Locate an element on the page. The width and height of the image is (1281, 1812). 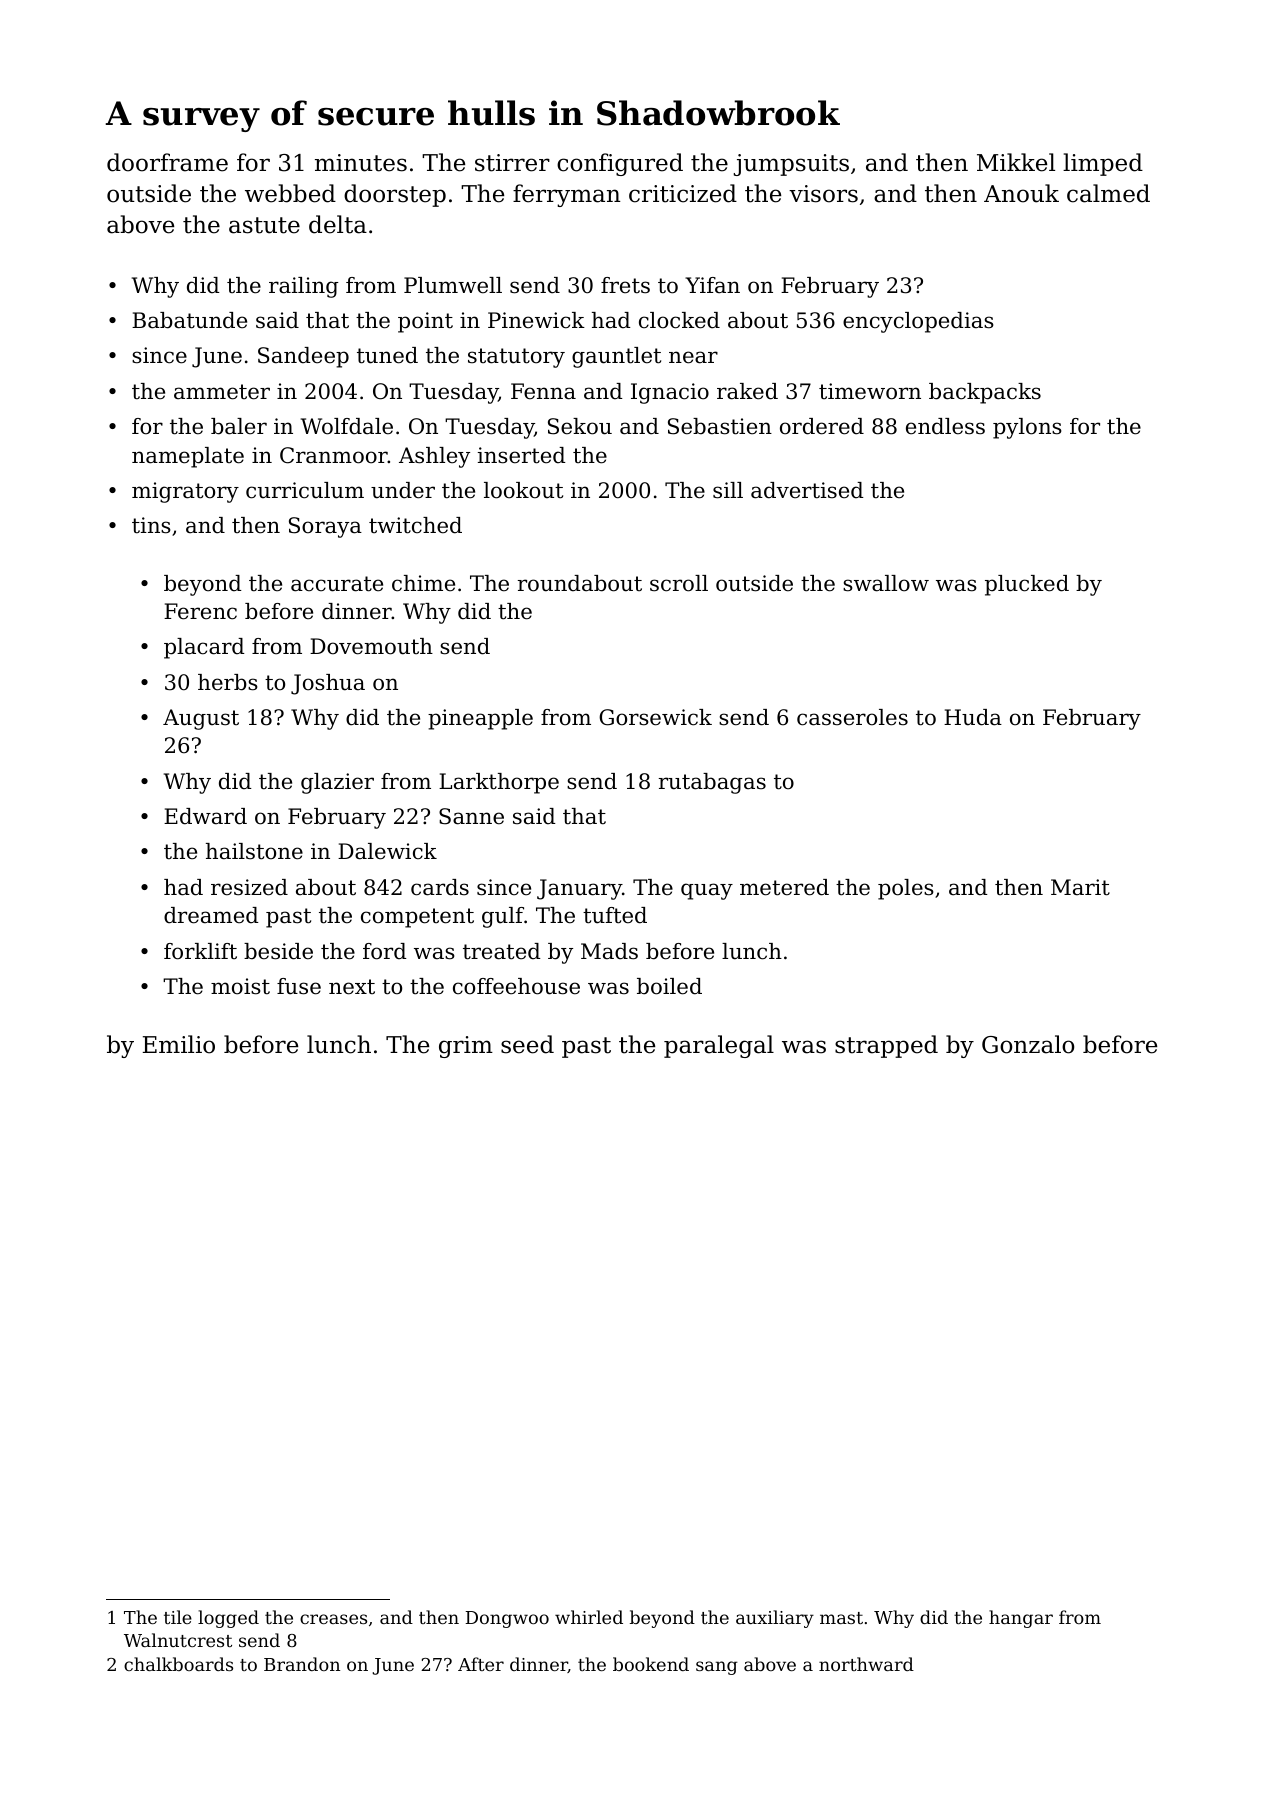
Gonzalo is located at coordinates (1028, 1044).
